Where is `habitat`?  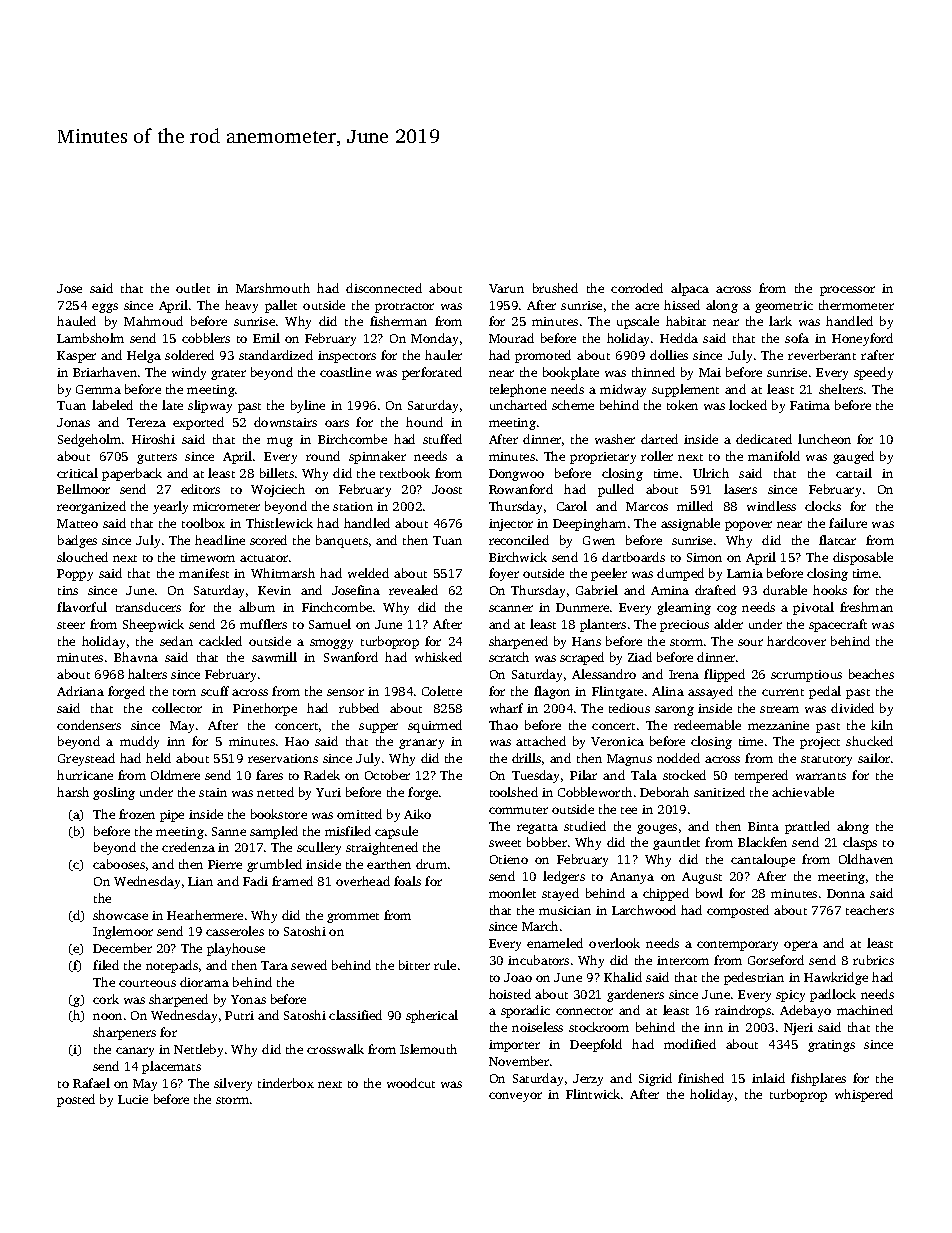 habitat is located at coordinates (686, 321).
